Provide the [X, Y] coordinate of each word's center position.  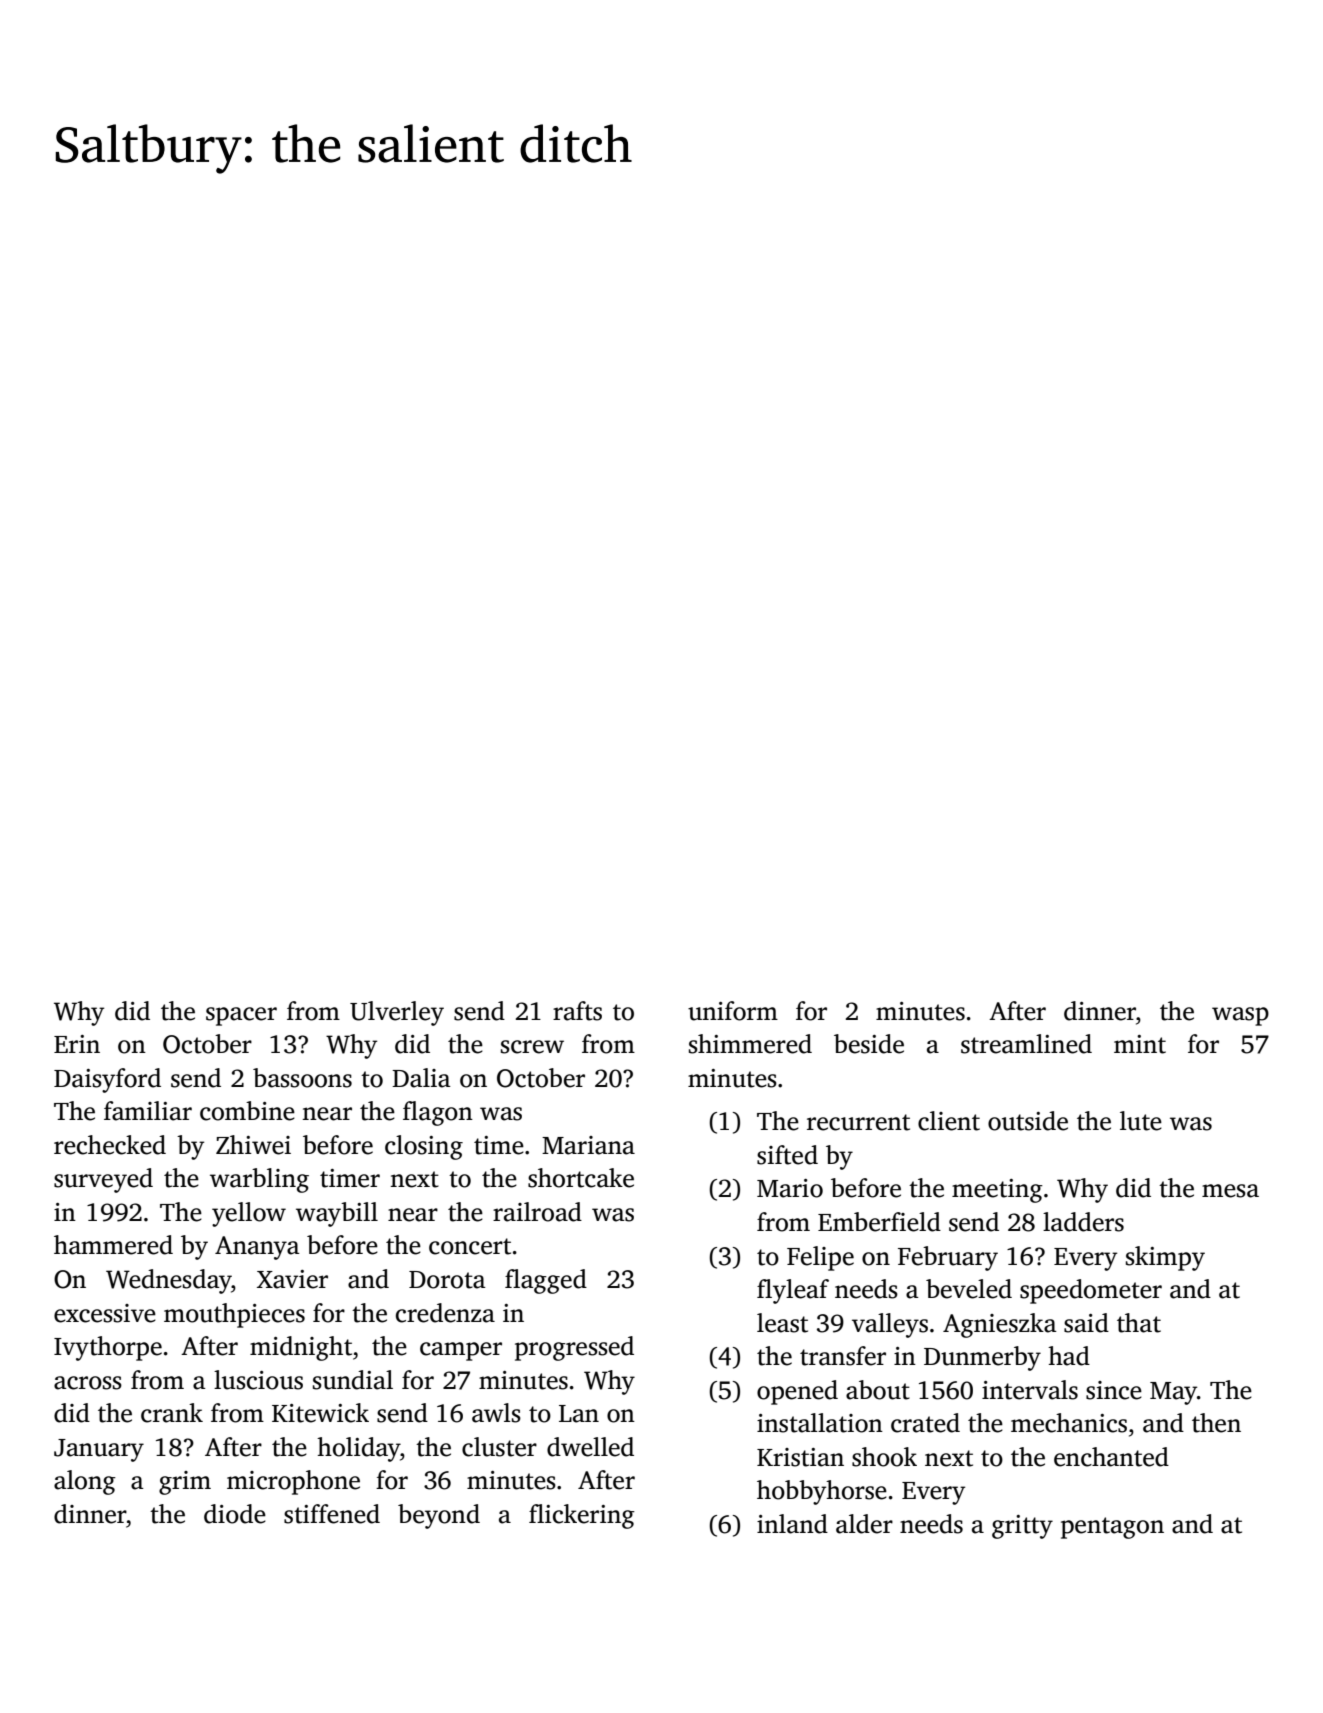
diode [235, 1514]
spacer [241, 1016]
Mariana [588, 1145]
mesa [1230, 1191]
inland [792, 1524]
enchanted [1111, 1457]
